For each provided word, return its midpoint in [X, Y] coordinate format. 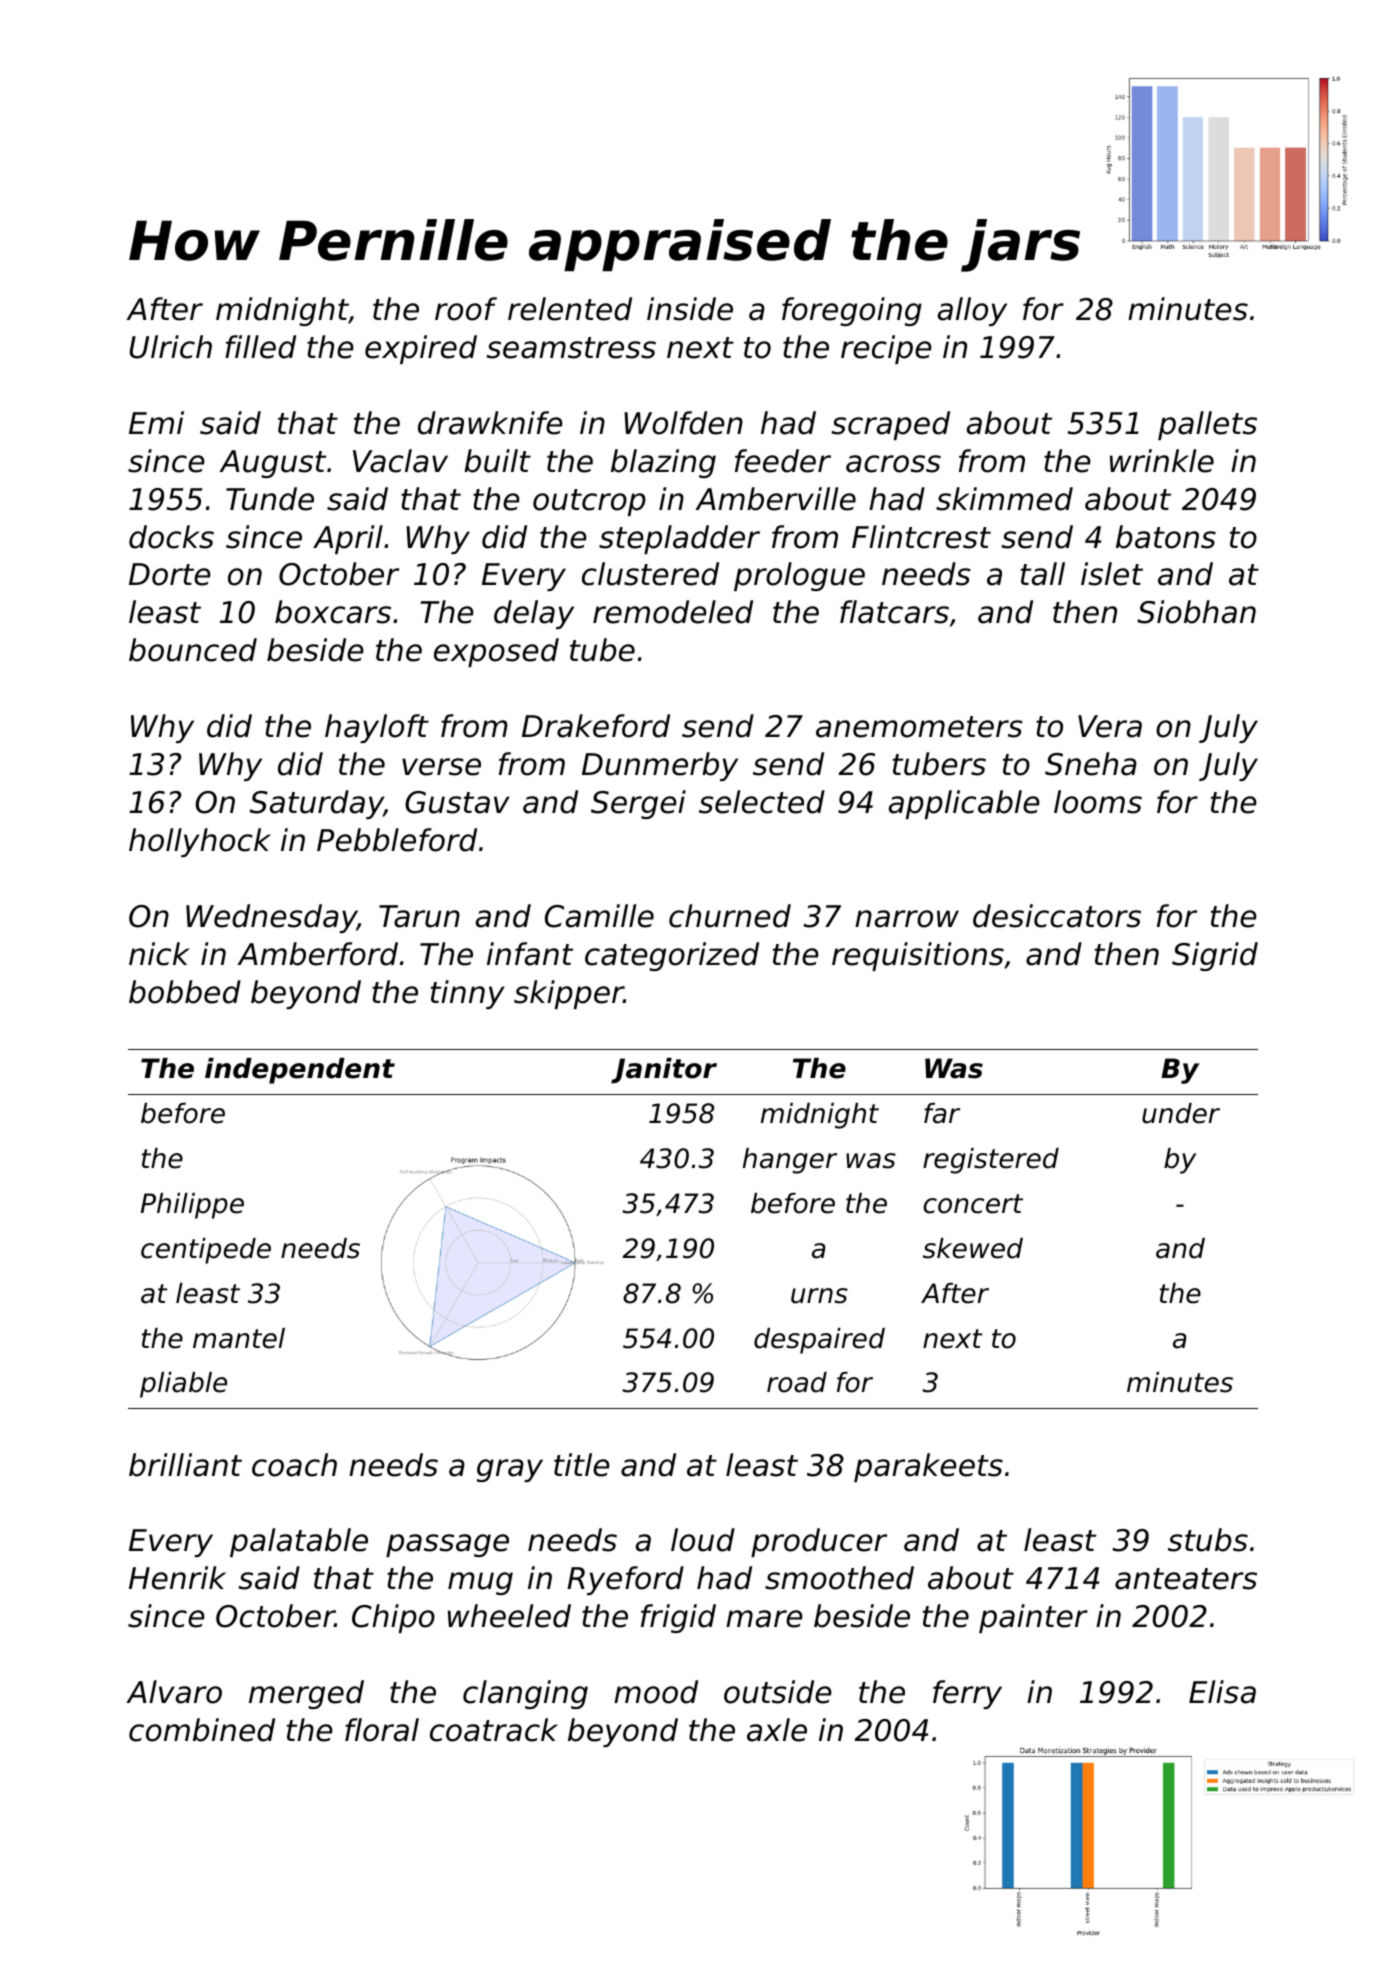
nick [159, 954]
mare [764, 1619]
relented [570, 309]
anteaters [1186, 1579]
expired [421, 349]
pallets [1207, 425]
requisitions [918, 956]
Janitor [664, 1071]
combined [202, 1730]
